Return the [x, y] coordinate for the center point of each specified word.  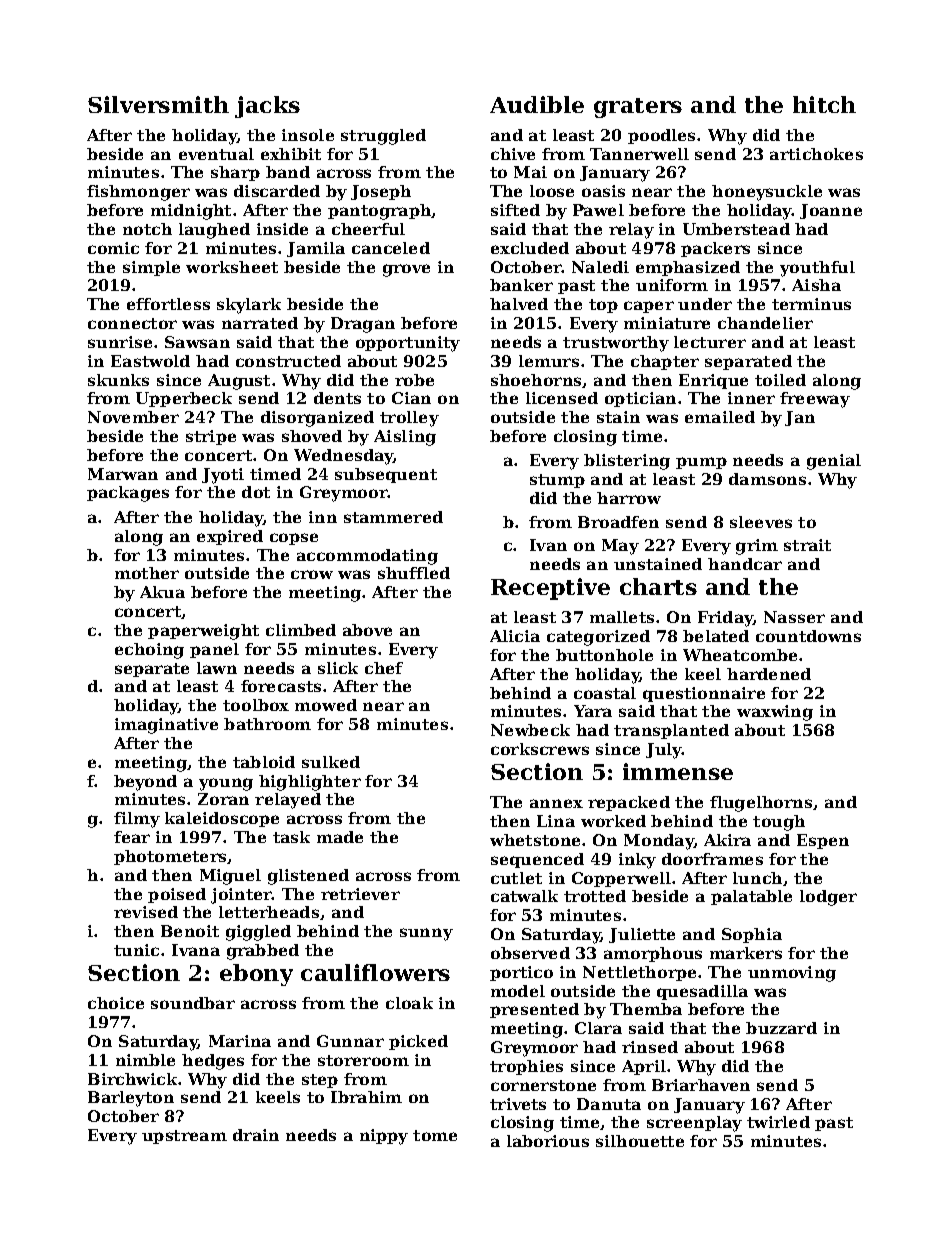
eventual [216, 154]
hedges [213, 1062]
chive [513, 154]
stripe [211, 437]
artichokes [816, 154]
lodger [828, 898]
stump [557, 481]
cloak [409, 1003]
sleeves [761, 522]
